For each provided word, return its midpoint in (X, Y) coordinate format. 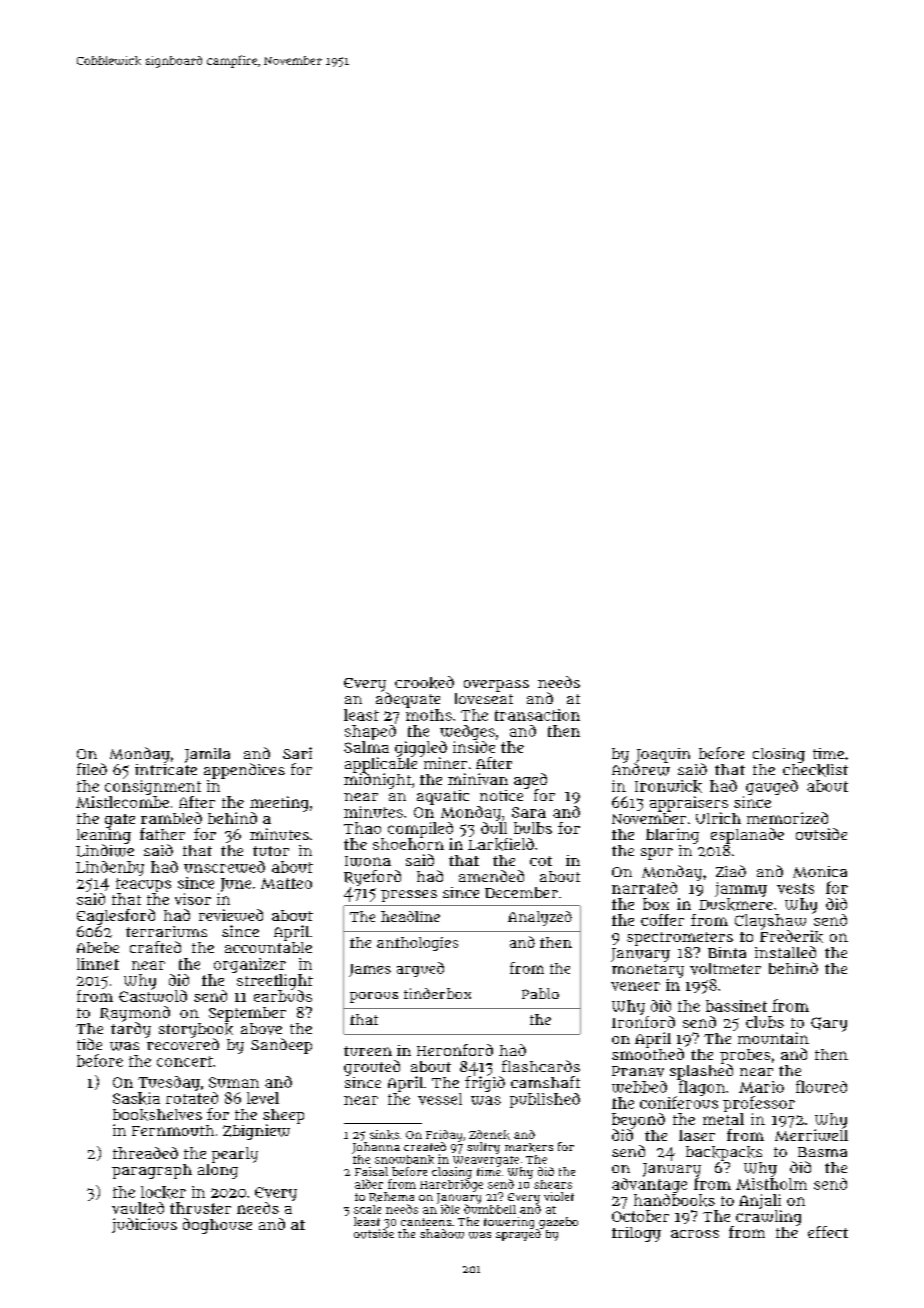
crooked (424, 682)
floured (821, 1086)
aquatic (443, 797)
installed (785, 952)
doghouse (217, 1226)
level (263, 1098)
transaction (537, 715)
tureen (368, 1051)
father (162, 834)
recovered (183, 1044)
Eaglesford (116, 917)
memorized (787, 818)
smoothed (648, 1054)
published (545, 1100)
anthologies (417, 944)
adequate (408, 700)
